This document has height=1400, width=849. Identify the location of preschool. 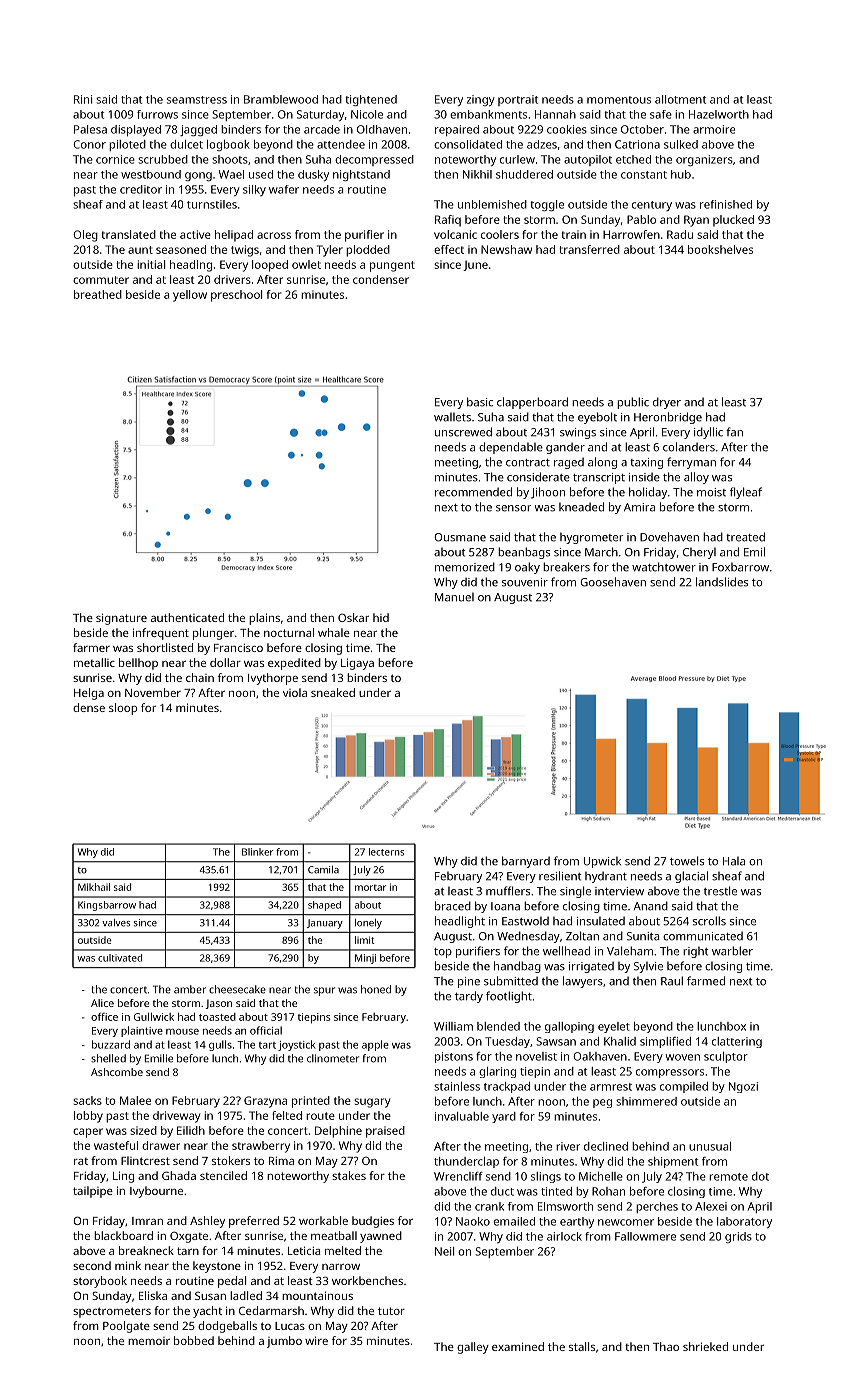
(236, 296).
